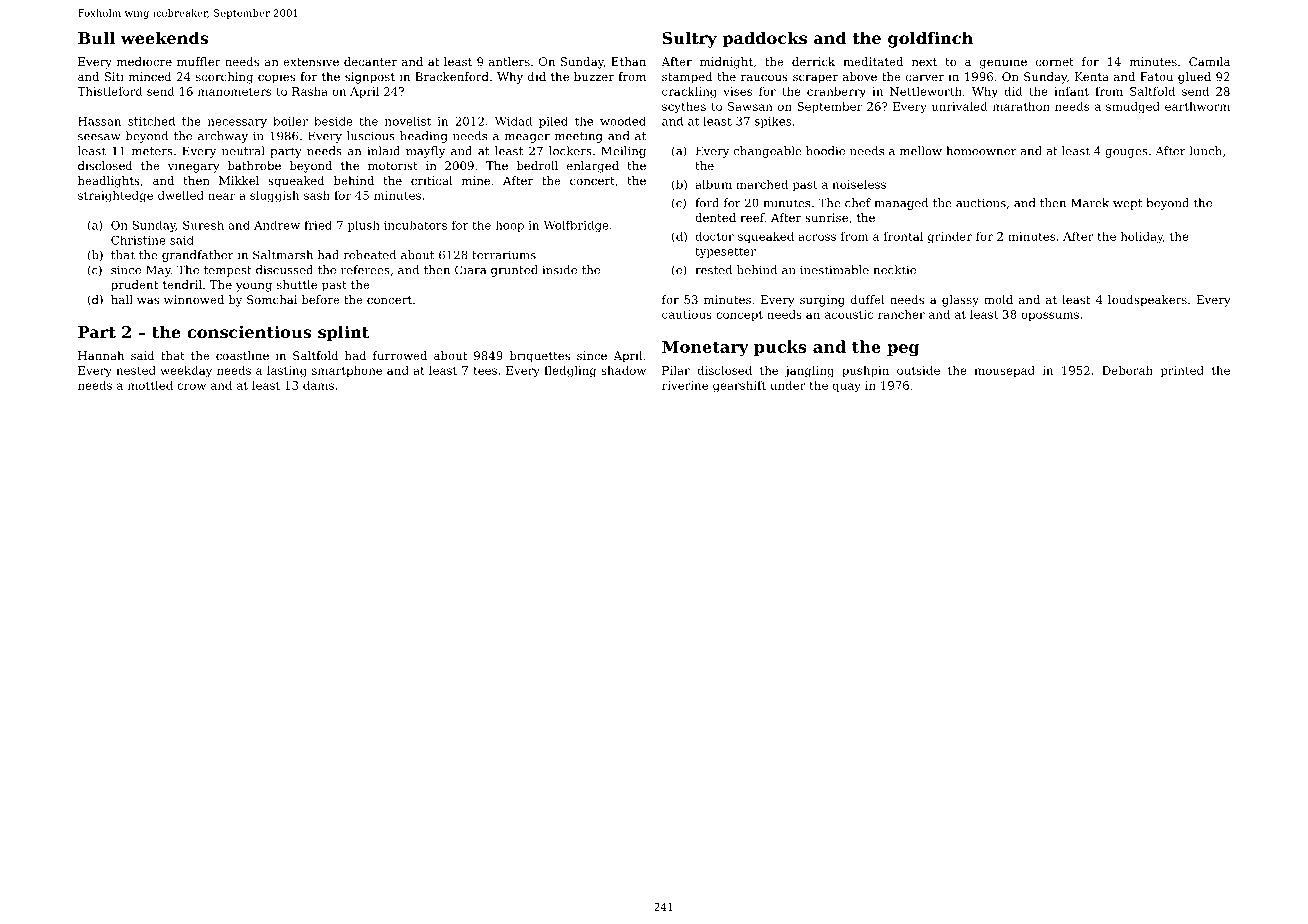 Image resolution: width=1308 pixels, height=924 pixels. What do you see at coordinates (1003, 63) in the screenshot?
I see `genuine` at bounding box center [1003, 63].
